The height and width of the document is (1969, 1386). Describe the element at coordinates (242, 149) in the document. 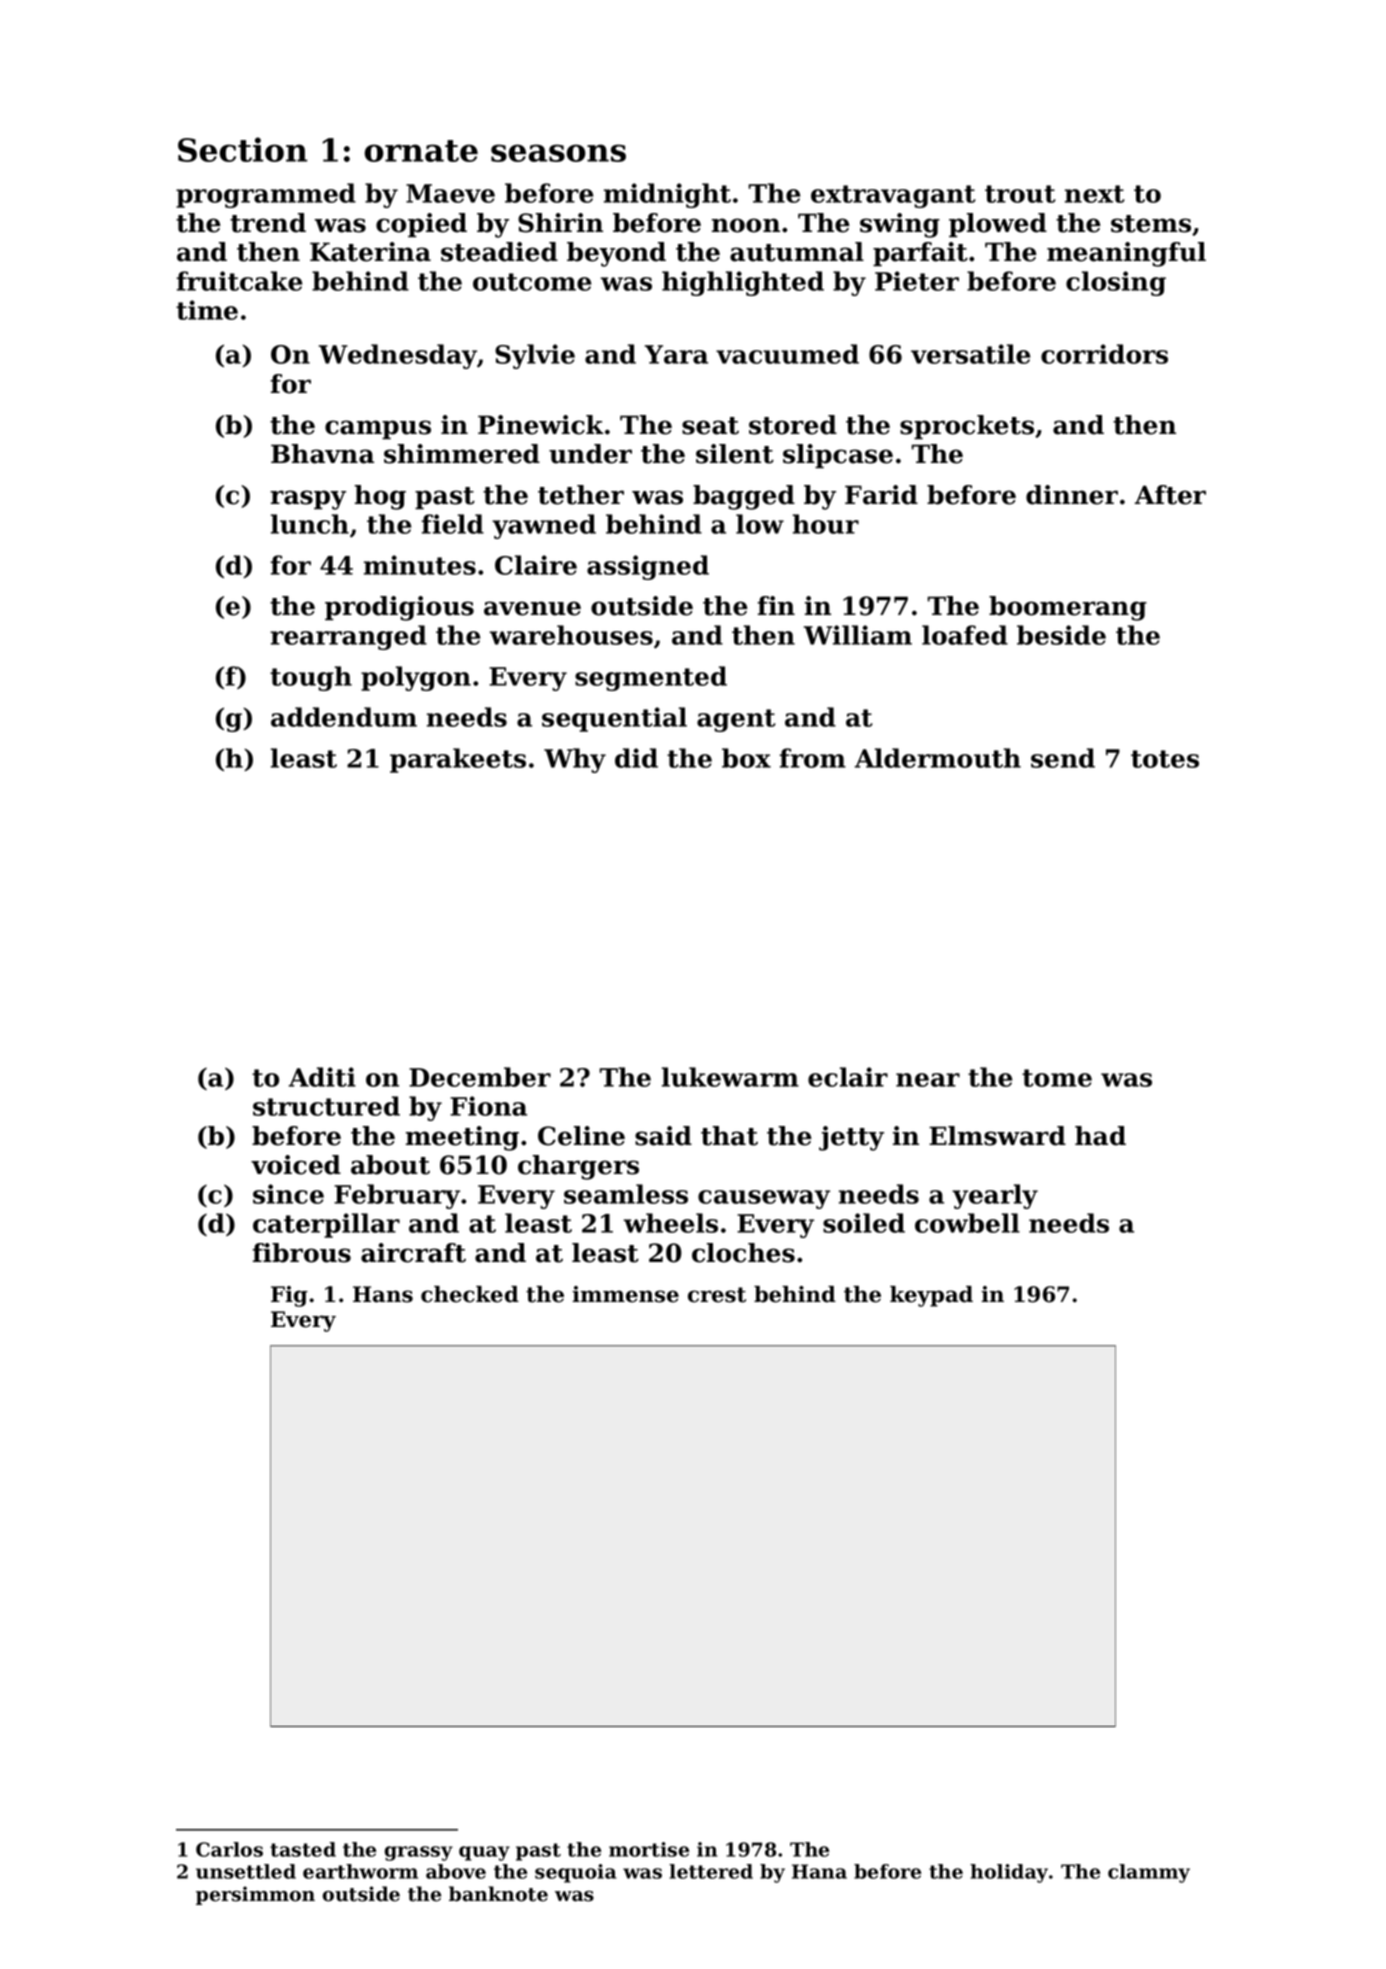

I see `Section` at that location.
